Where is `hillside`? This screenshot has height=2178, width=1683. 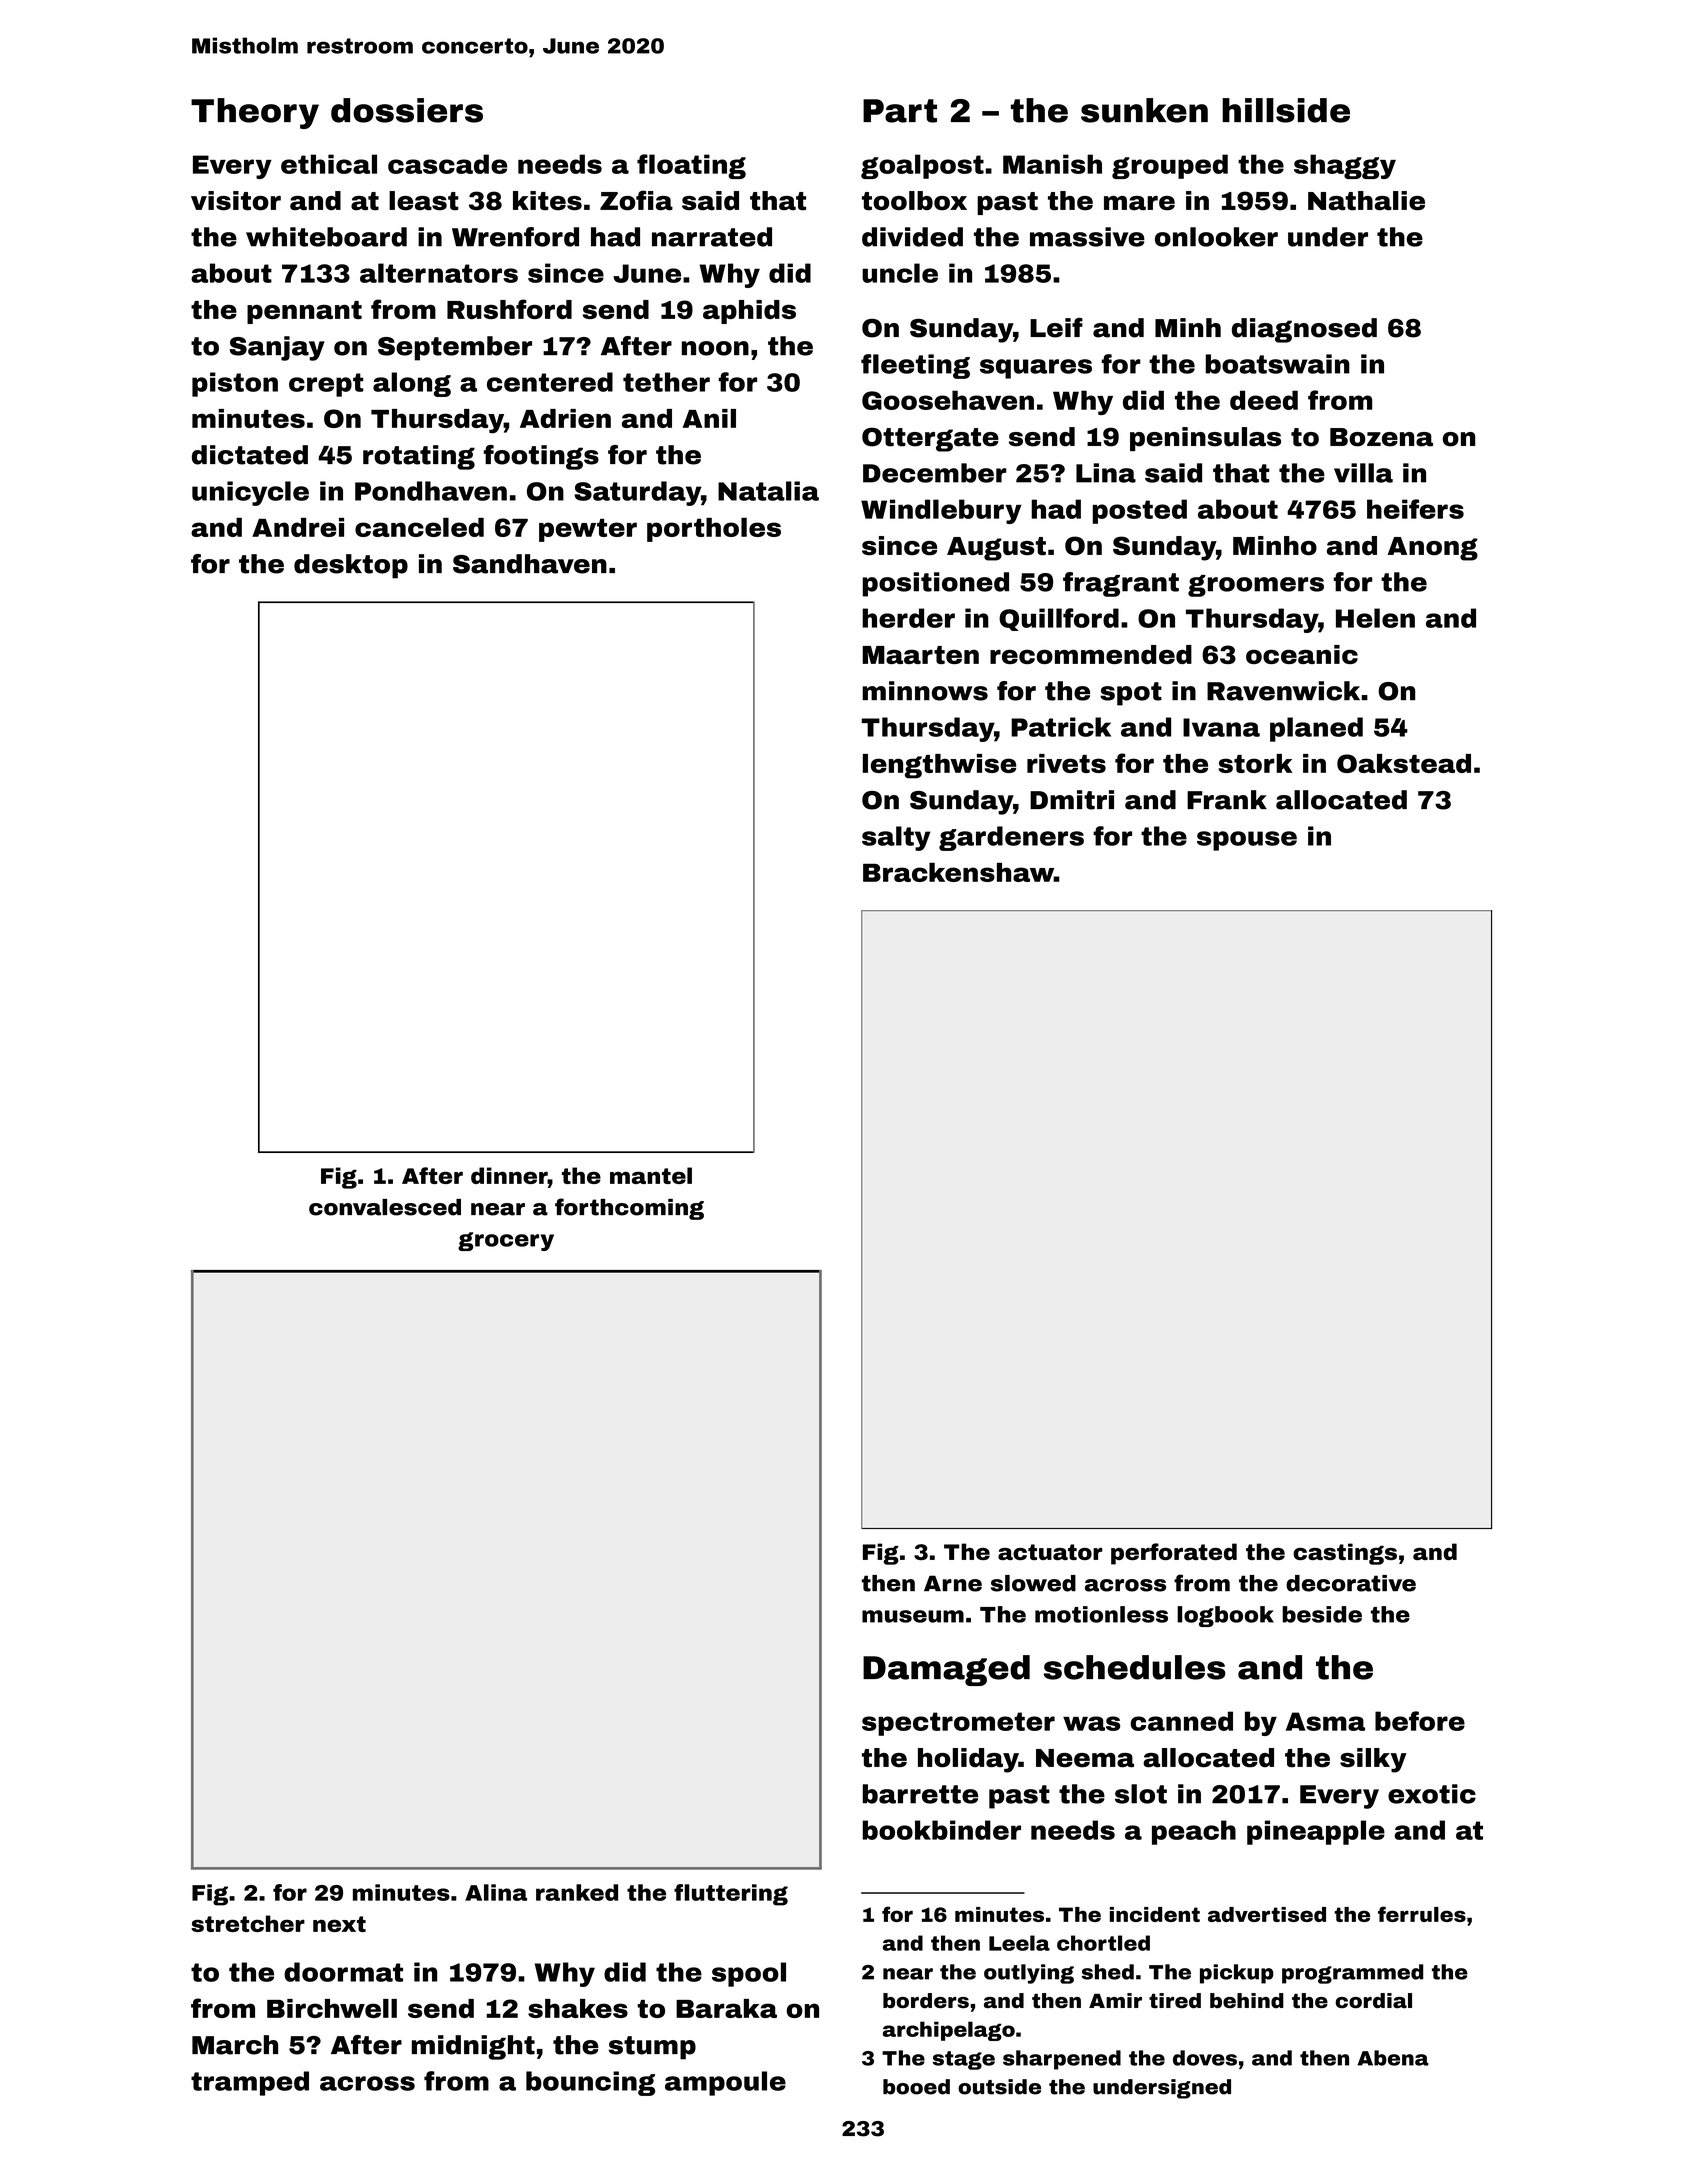
hillside is located at coordinates (1286, 110).
